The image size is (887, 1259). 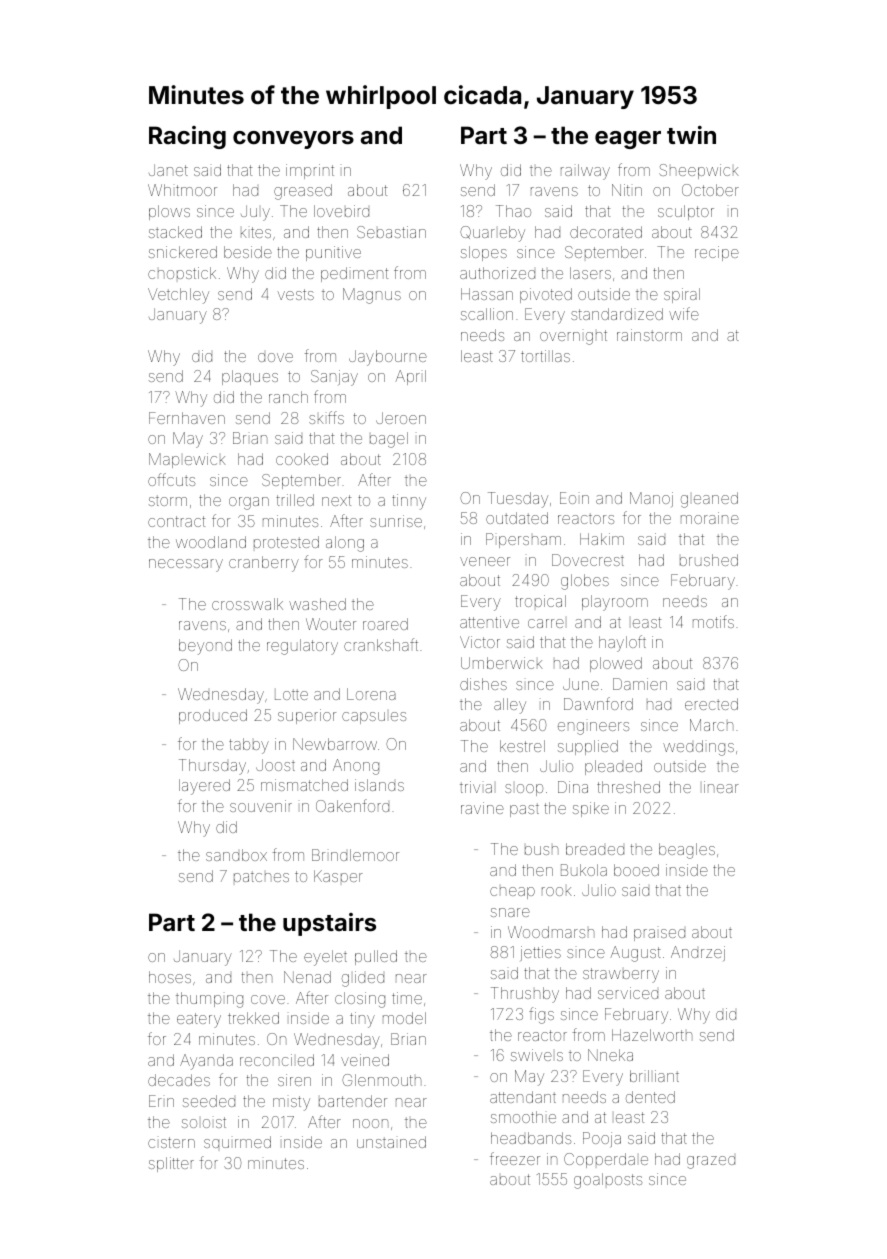 I want to click on Thao, so click(x=513, y=211).
